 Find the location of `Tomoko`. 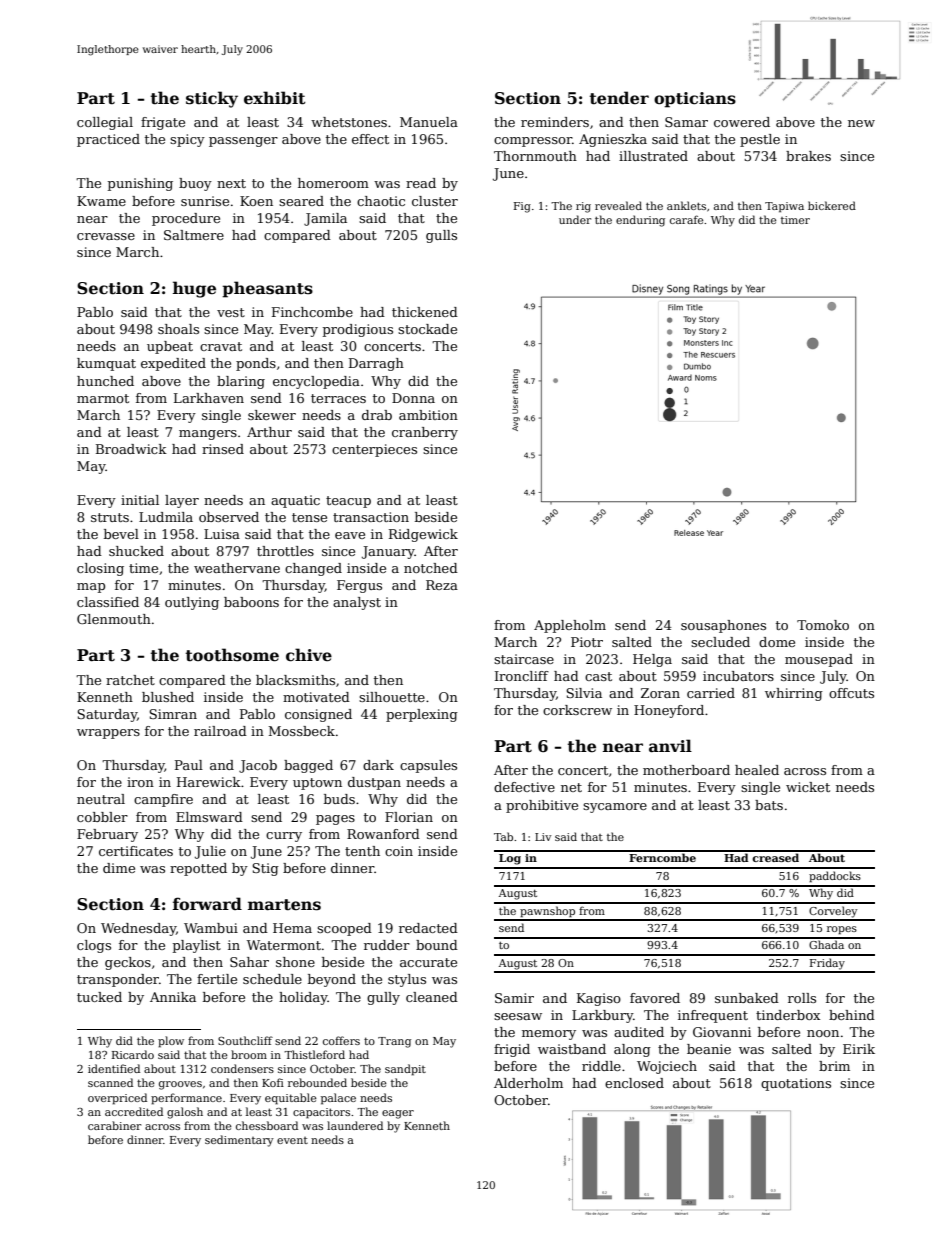

Tomoko is located at coordinates (823, 625).
